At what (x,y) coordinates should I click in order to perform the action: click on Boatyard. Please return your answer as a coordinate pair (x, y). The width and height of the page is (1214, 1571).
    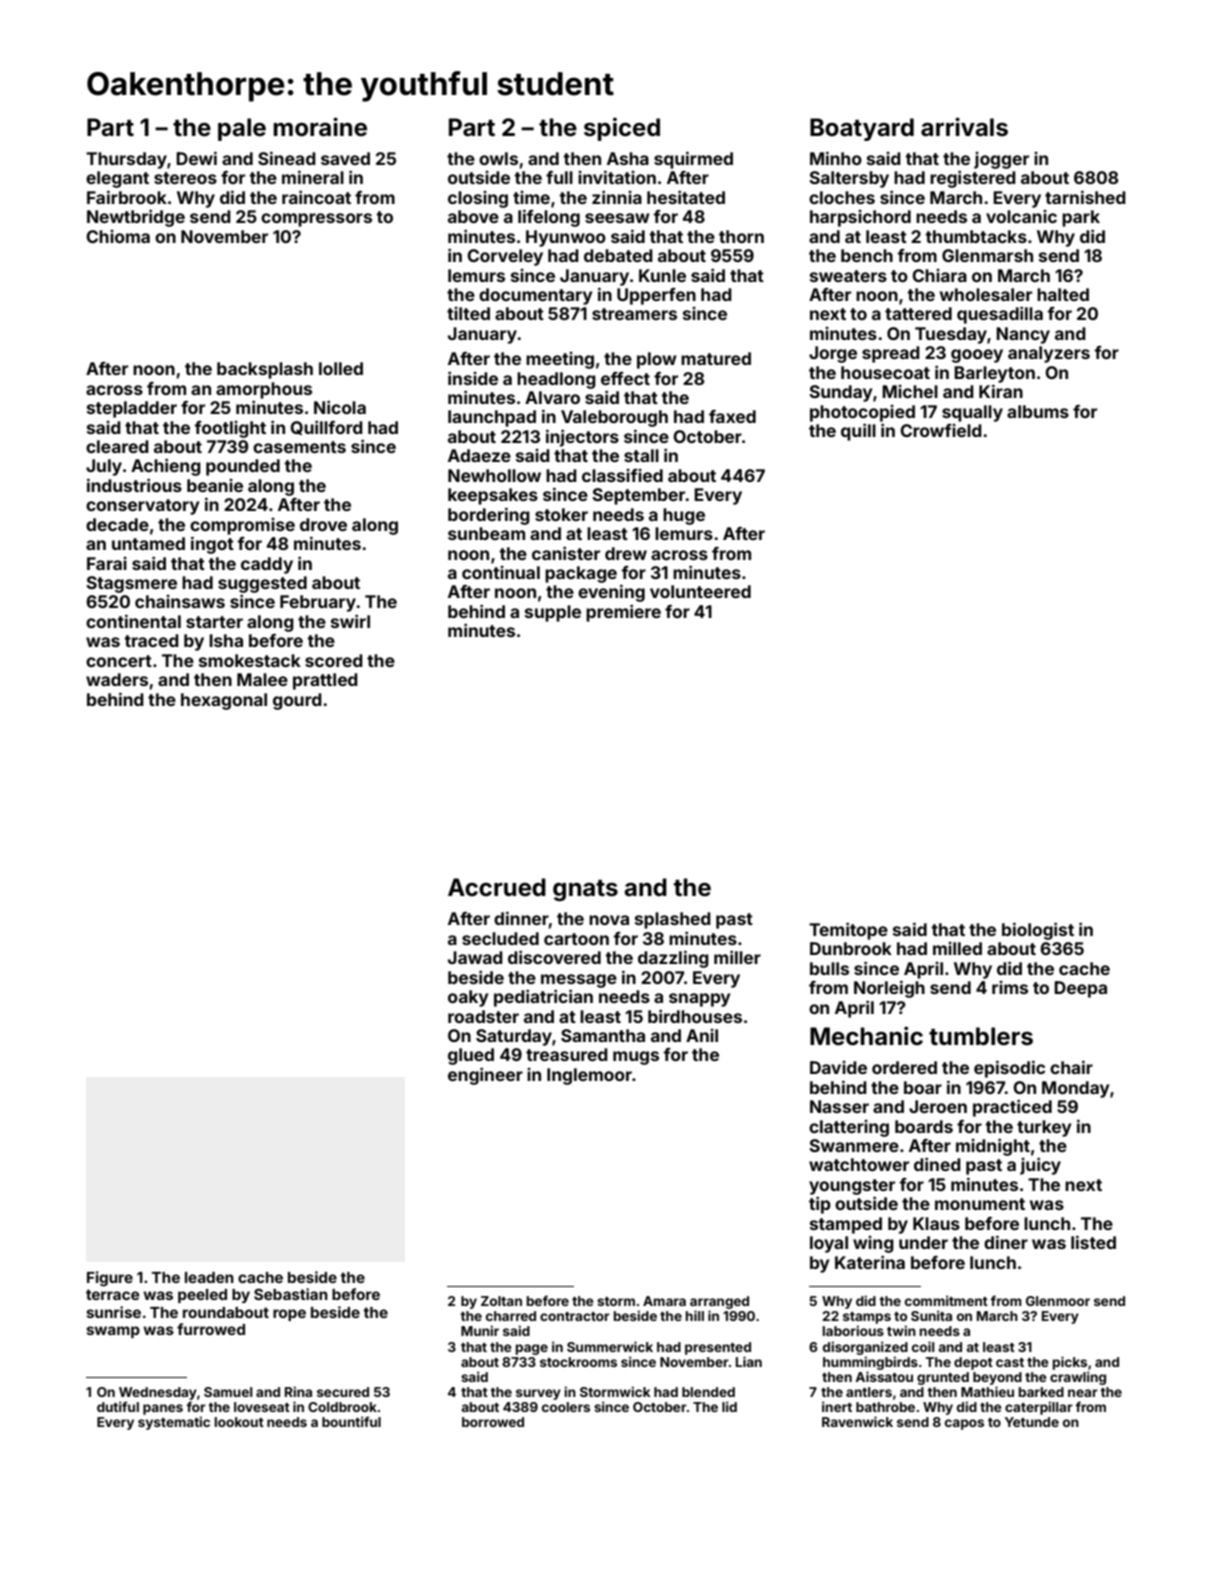
    Looking at the image, I should click on (862, 129).
